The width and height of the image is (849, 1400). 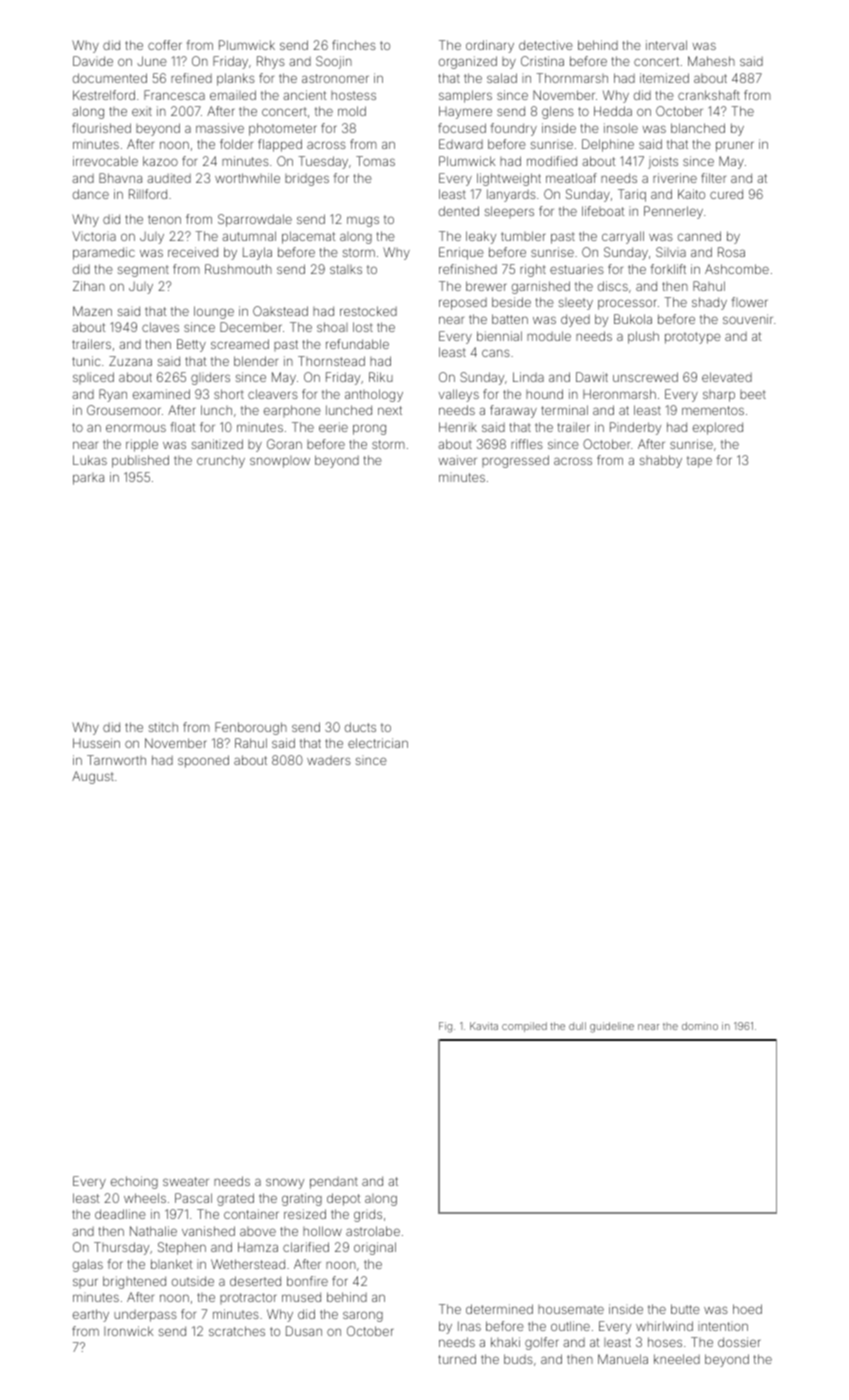 What do you see at coordinates (700, 1026) in the image?
I see `domino` at bounding box center [700, 1026].
